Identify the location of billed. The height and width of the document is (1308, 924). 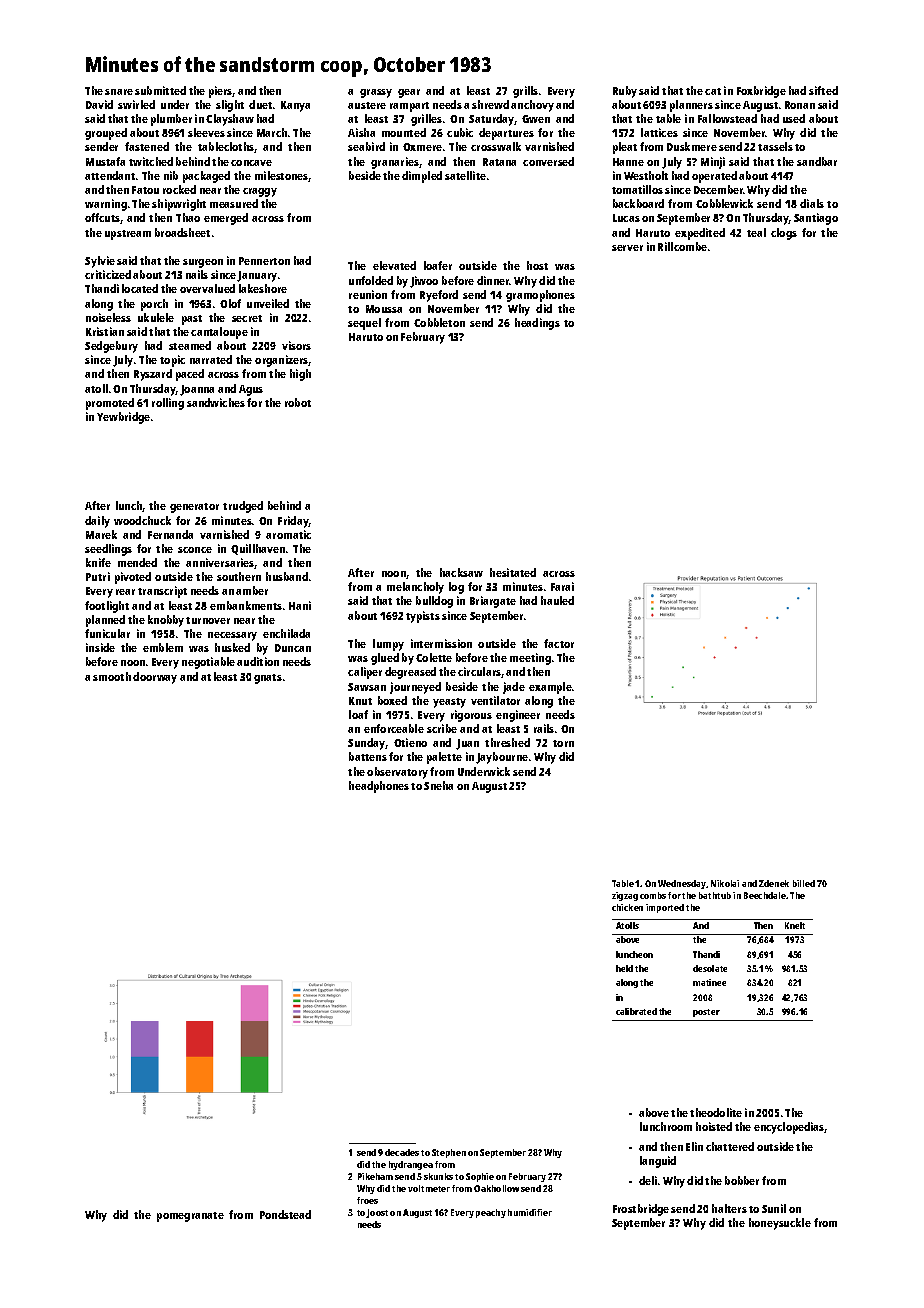
(804, 883).
